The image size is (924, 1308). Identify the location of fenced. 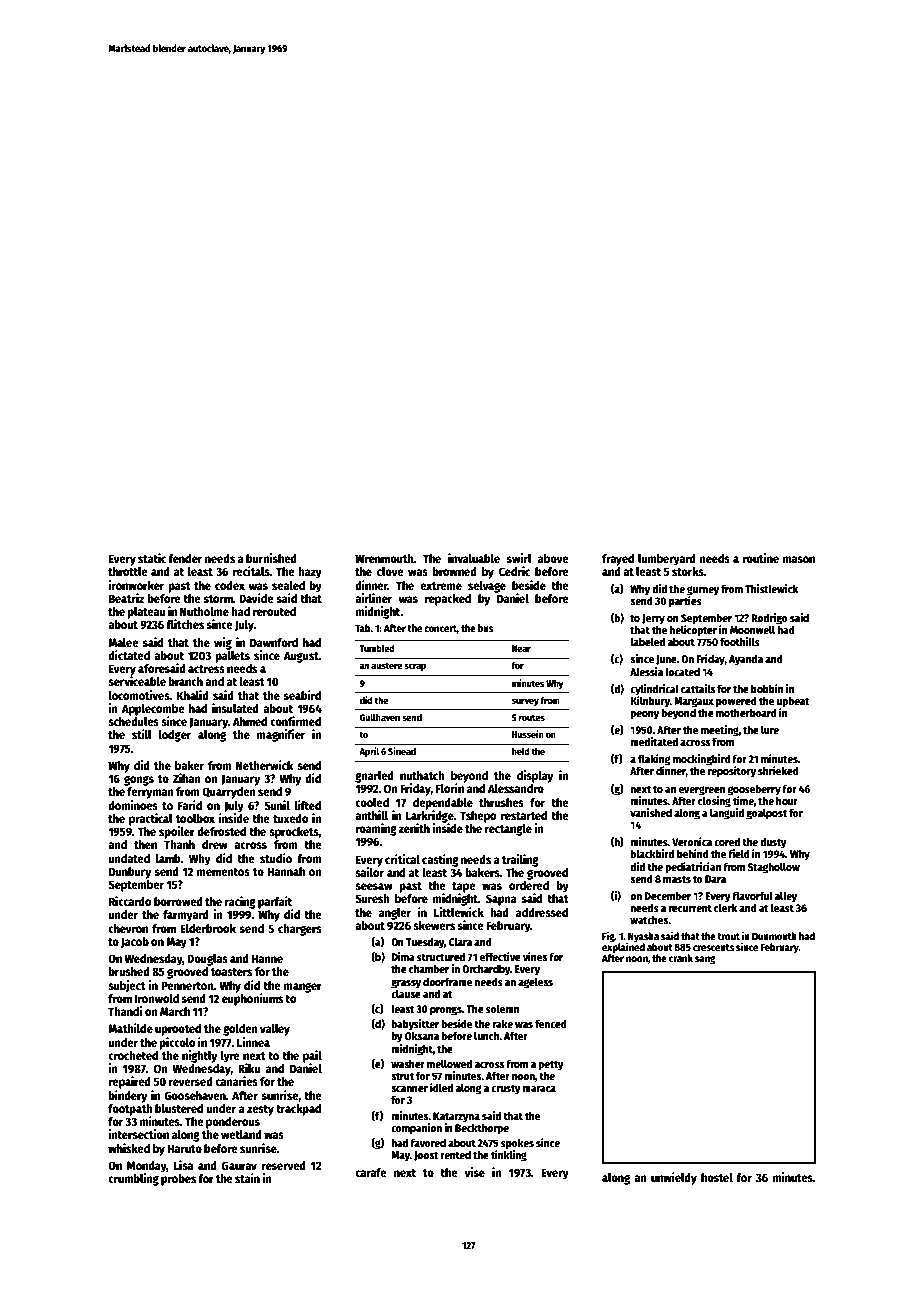
(551, 1023).
